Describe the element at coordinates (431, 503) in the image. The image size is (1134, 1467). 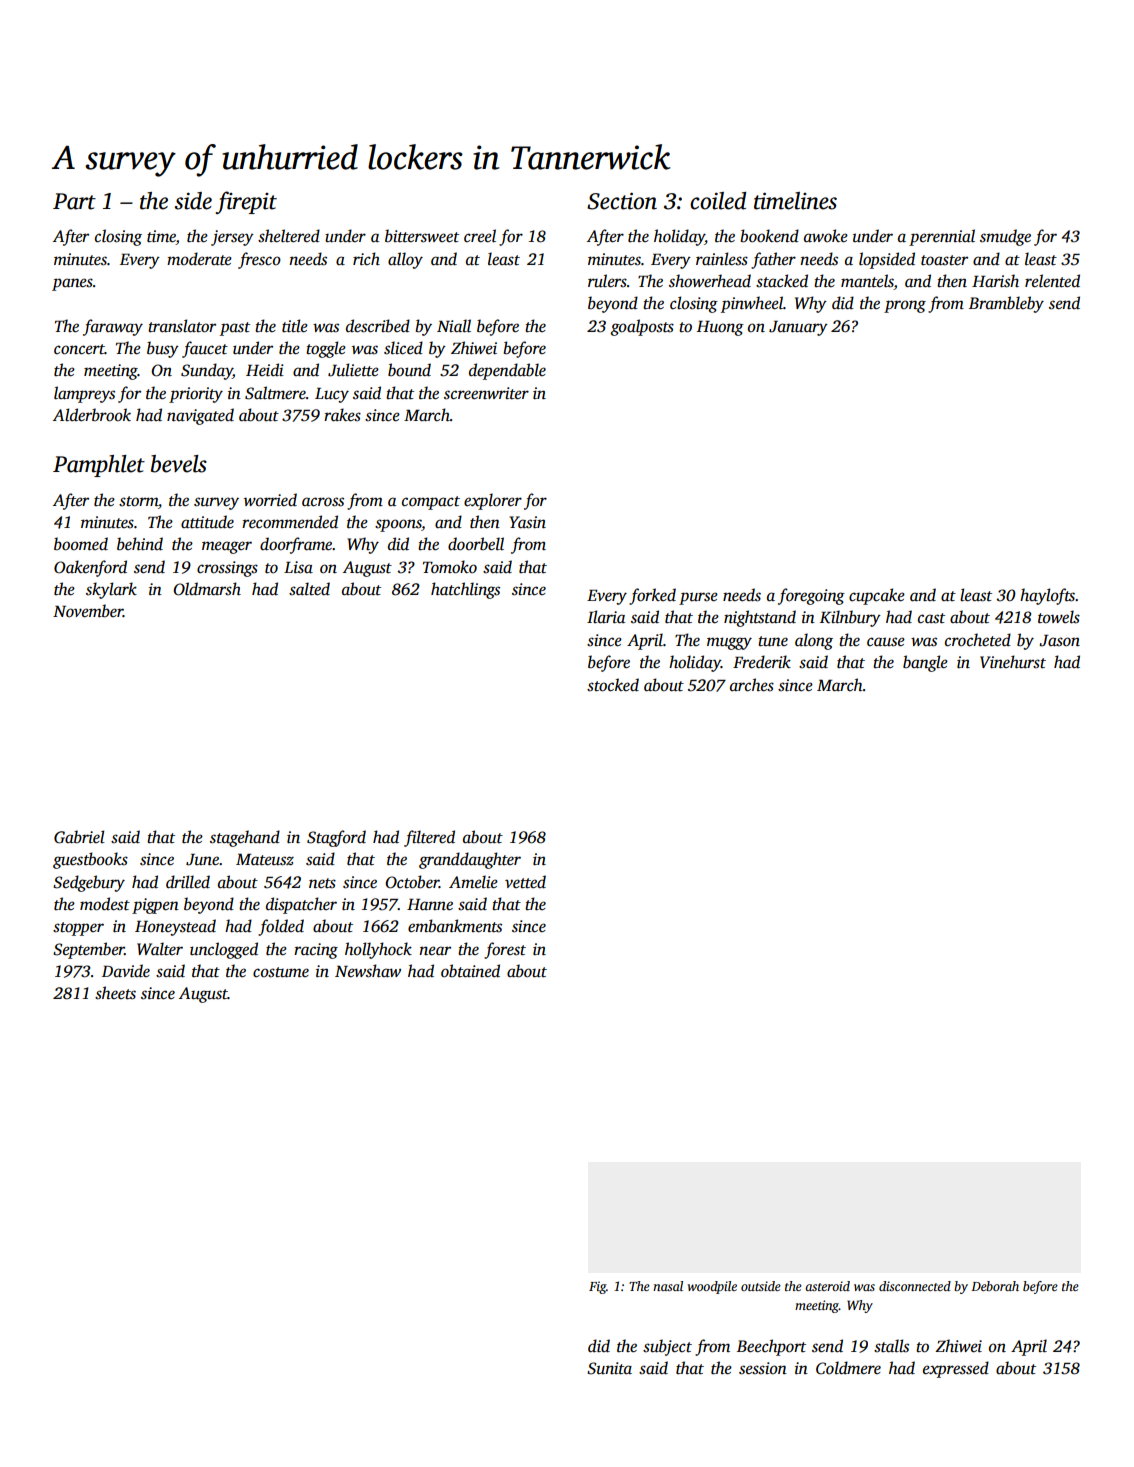
I see `compact` at that location.
